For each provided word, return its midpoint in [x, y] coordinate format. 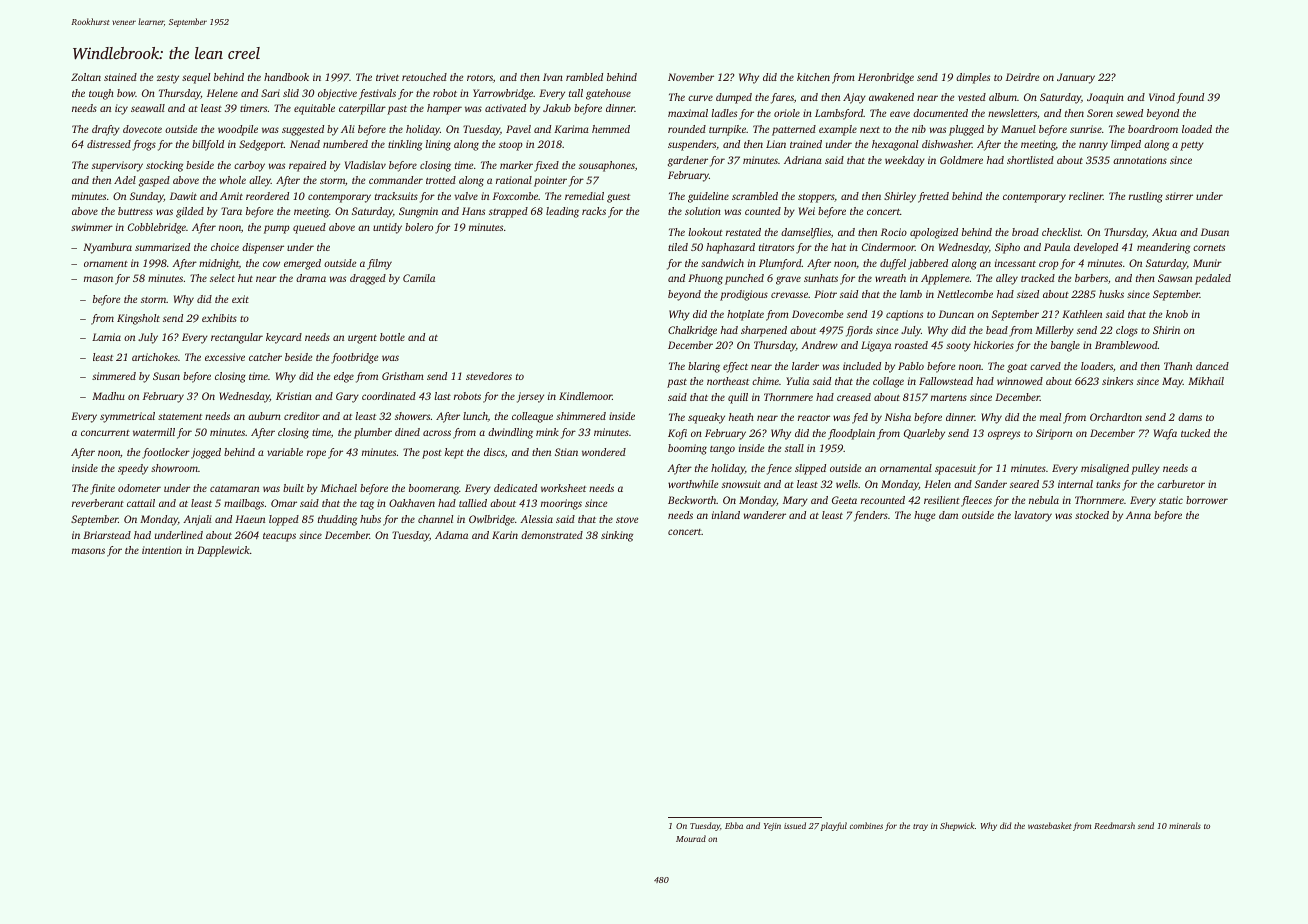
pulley [1145, 469]
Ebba [734, 825]
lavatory [1033, 516]
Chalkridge [692, 331]
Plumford [780, 264]
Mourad [691, 838]
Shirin [1166, 330]
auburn [264, 416]
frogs [144, 145]
